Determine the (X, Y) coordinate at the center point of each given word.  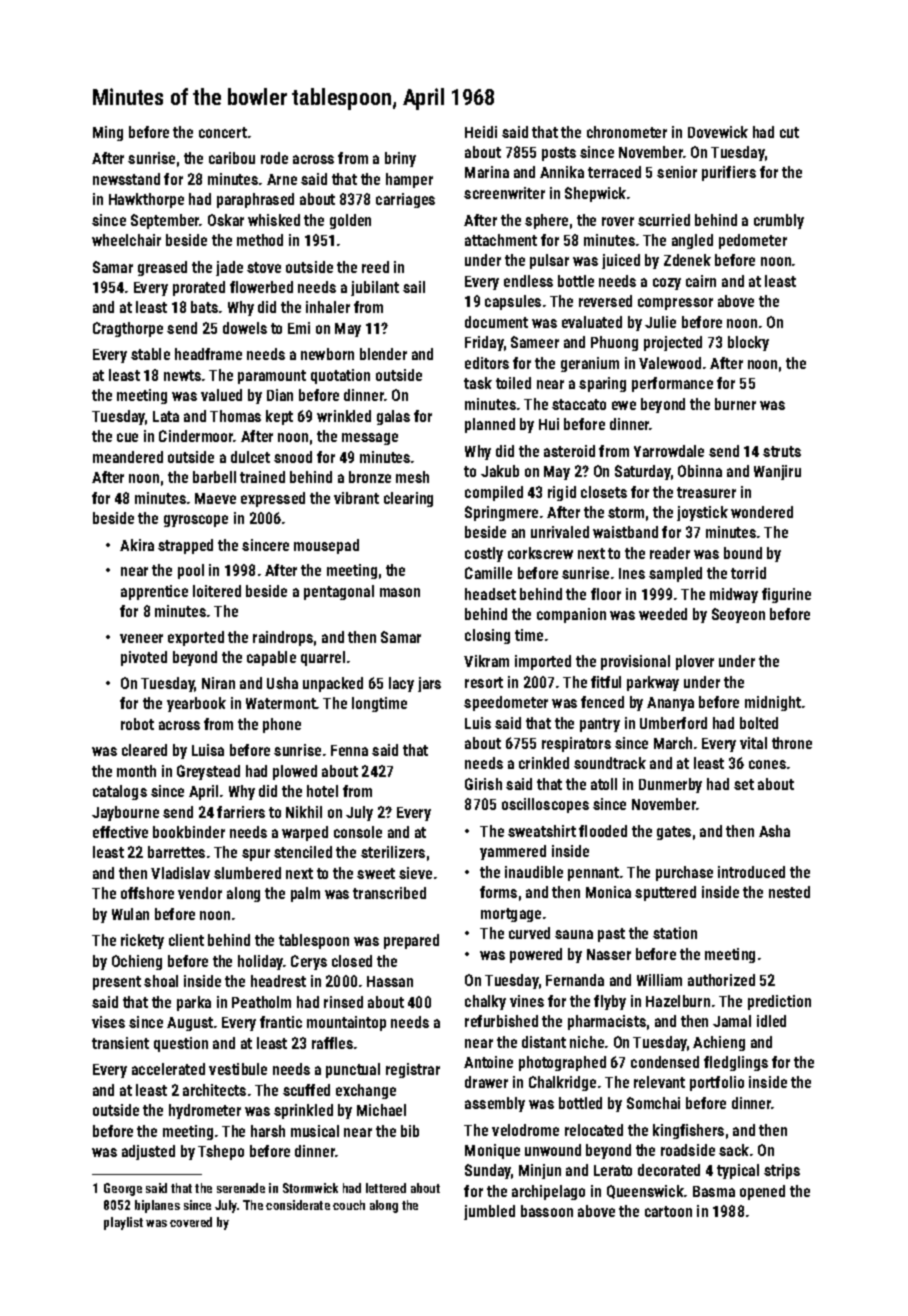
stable (150, 354)
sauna (574, 934)
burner (735, 404)
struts (782, 451)
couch (349, 1205)
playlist (123, 1223)
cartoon (668, 1211)
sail (414, 287)
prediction (779, 1002)
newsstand (126, 179)
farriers (241, 812)
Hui (549, 424)
